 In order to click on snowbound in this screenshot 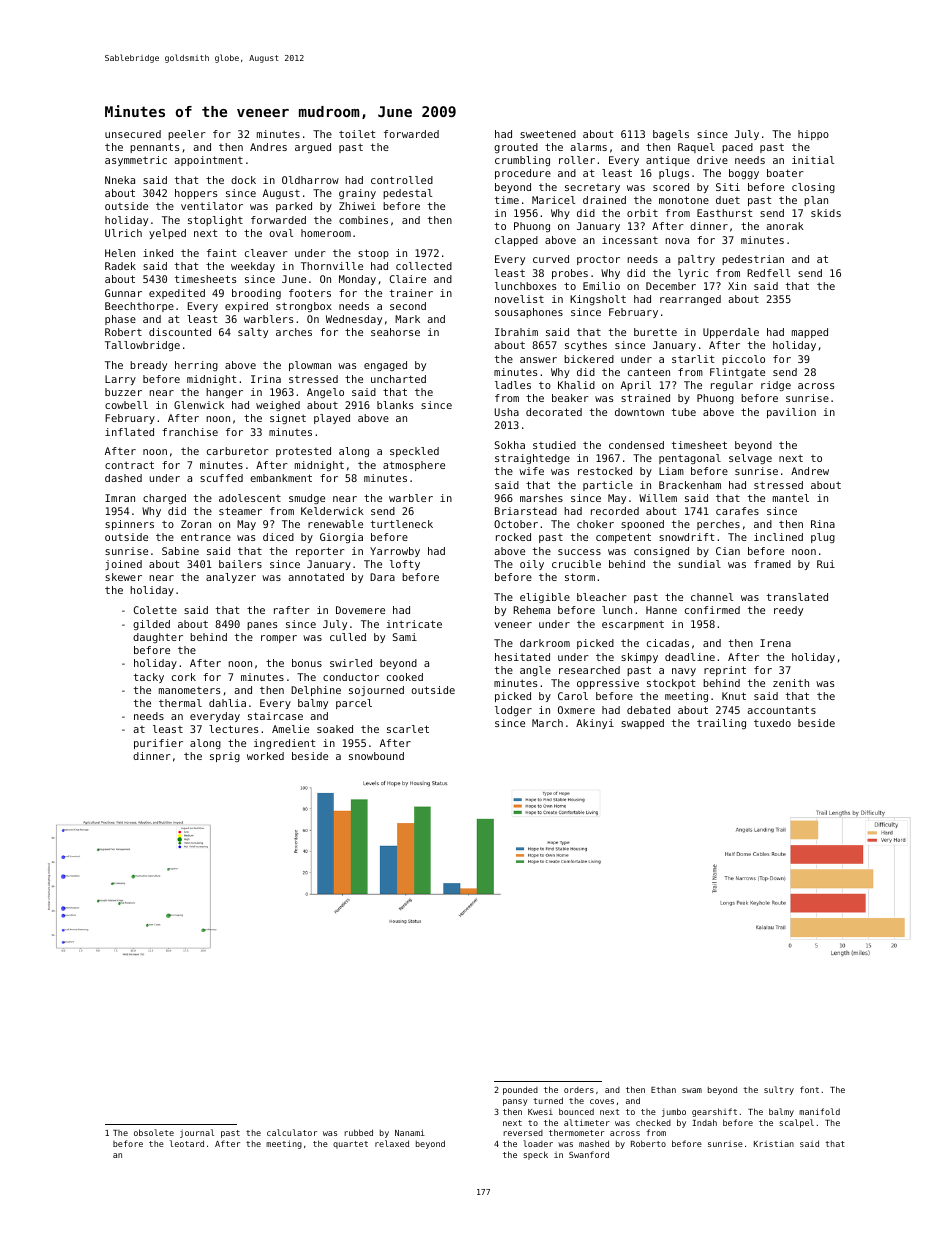, I will do `click(376, 756)`.
